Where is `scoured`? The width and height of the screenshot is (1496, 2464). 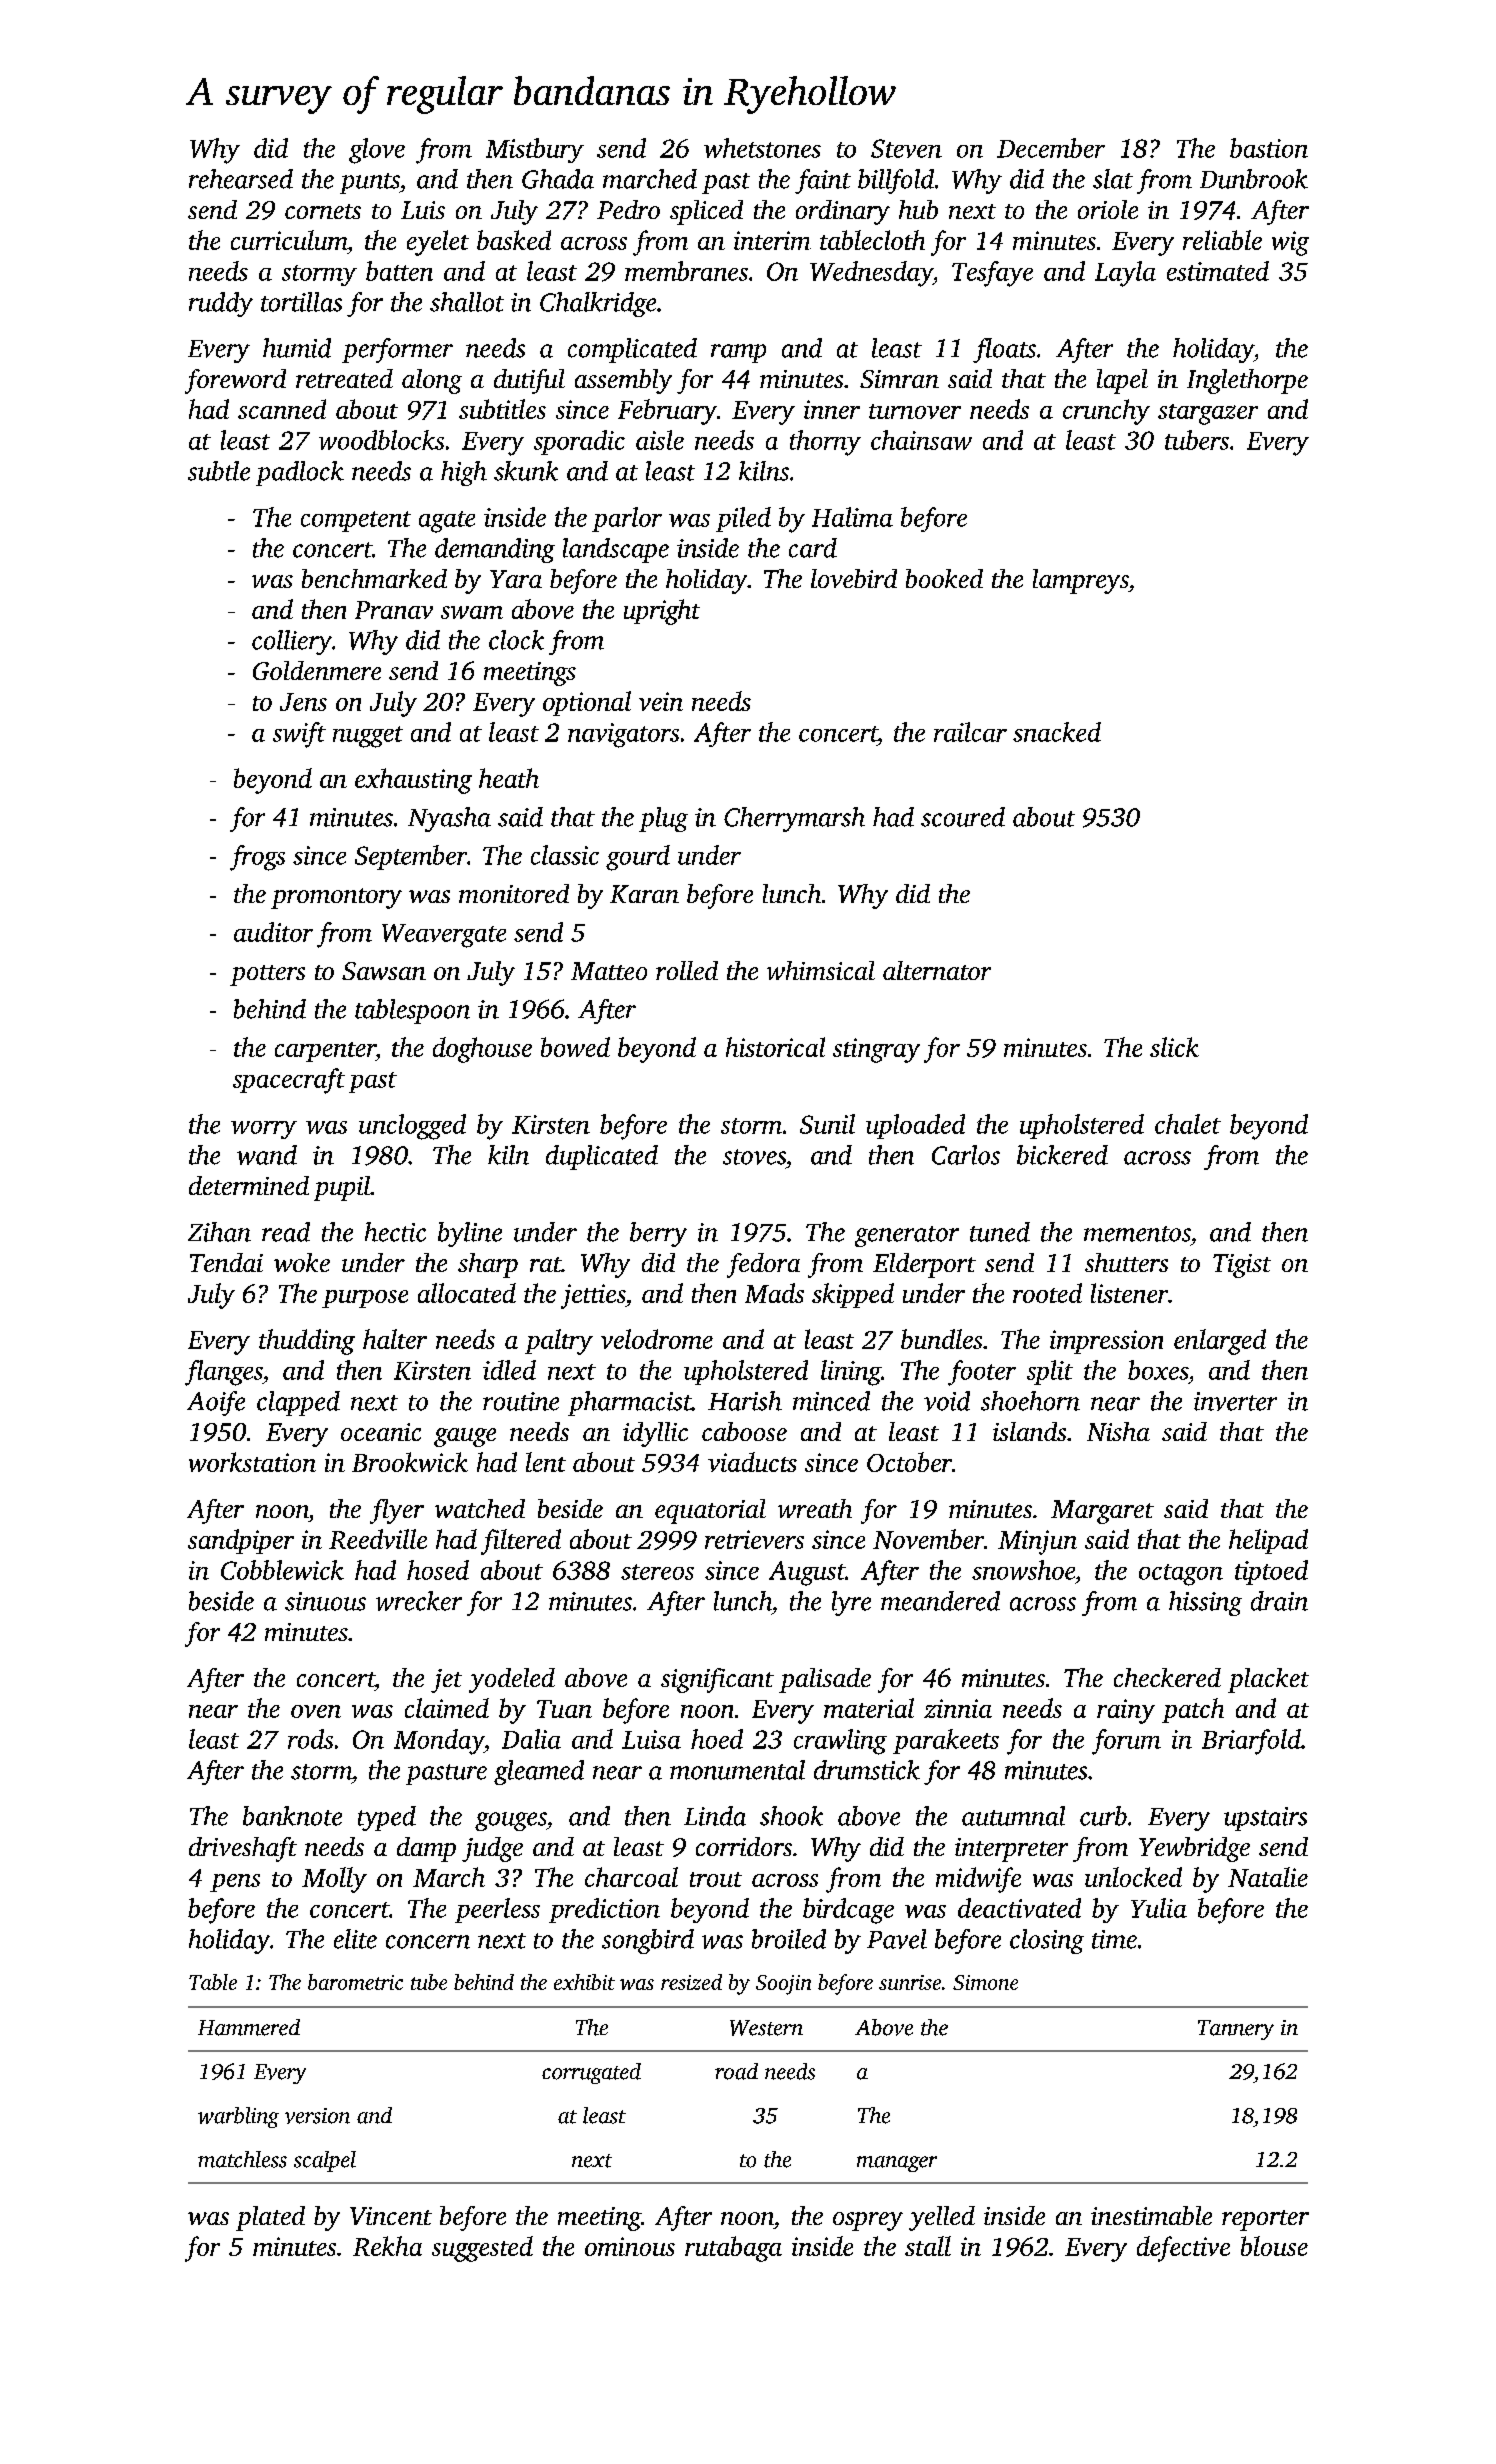 scoured is located at coordinates (963, 817).
